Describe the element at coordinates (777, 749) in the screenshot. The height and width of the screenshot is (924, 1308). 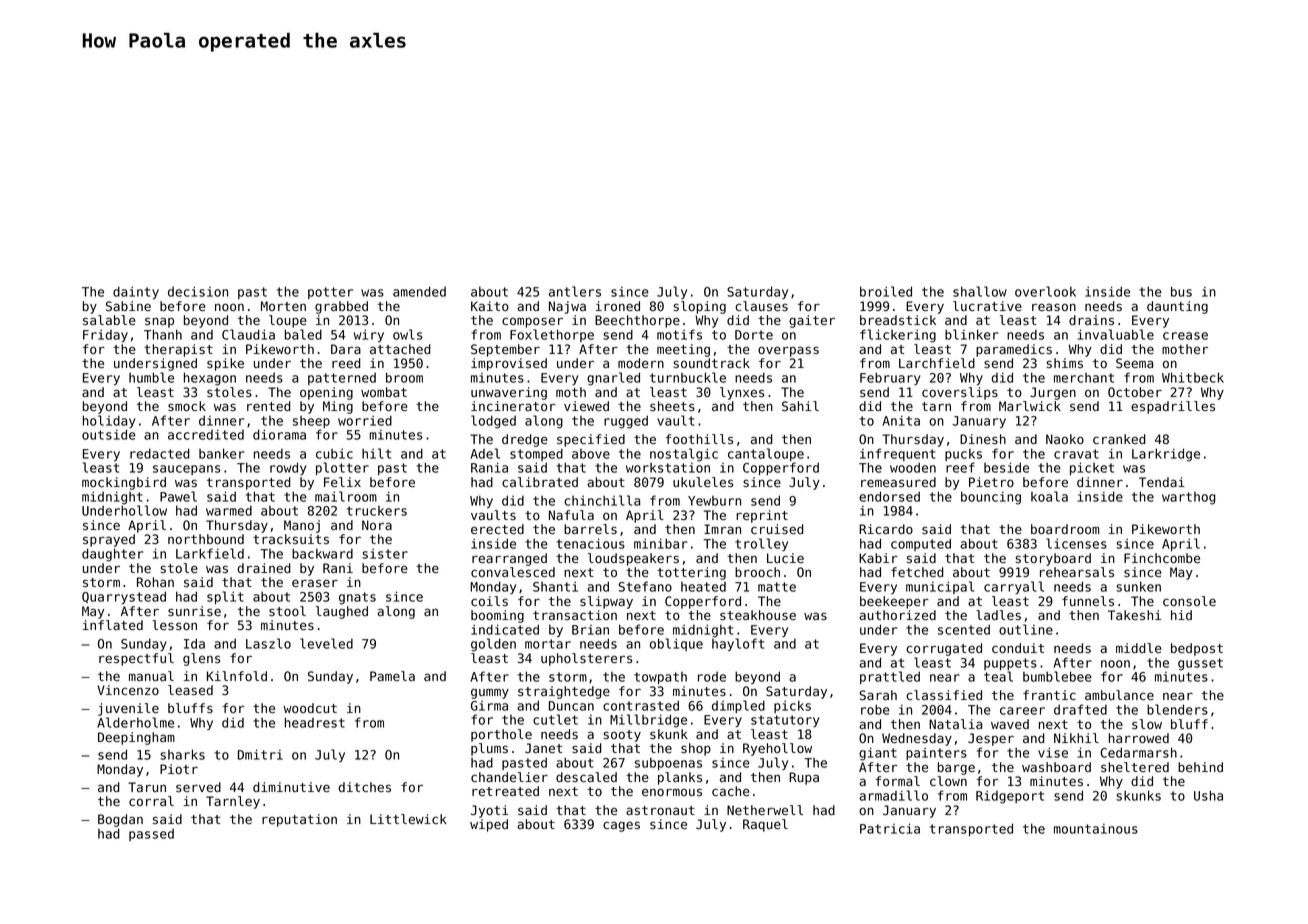
I see `Ryehollow` at that location.
